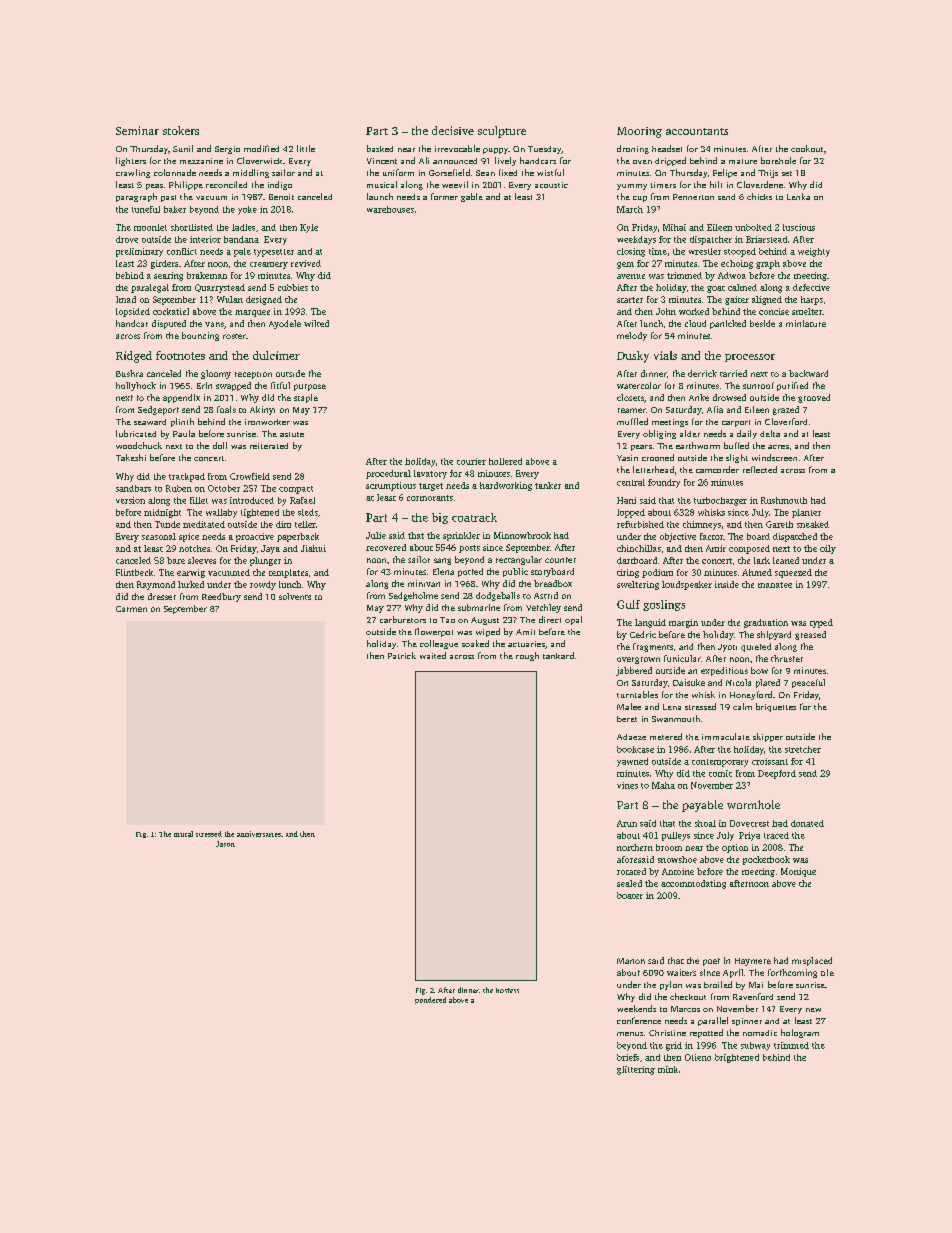  I want to click on accountants, so click(697, 131).
